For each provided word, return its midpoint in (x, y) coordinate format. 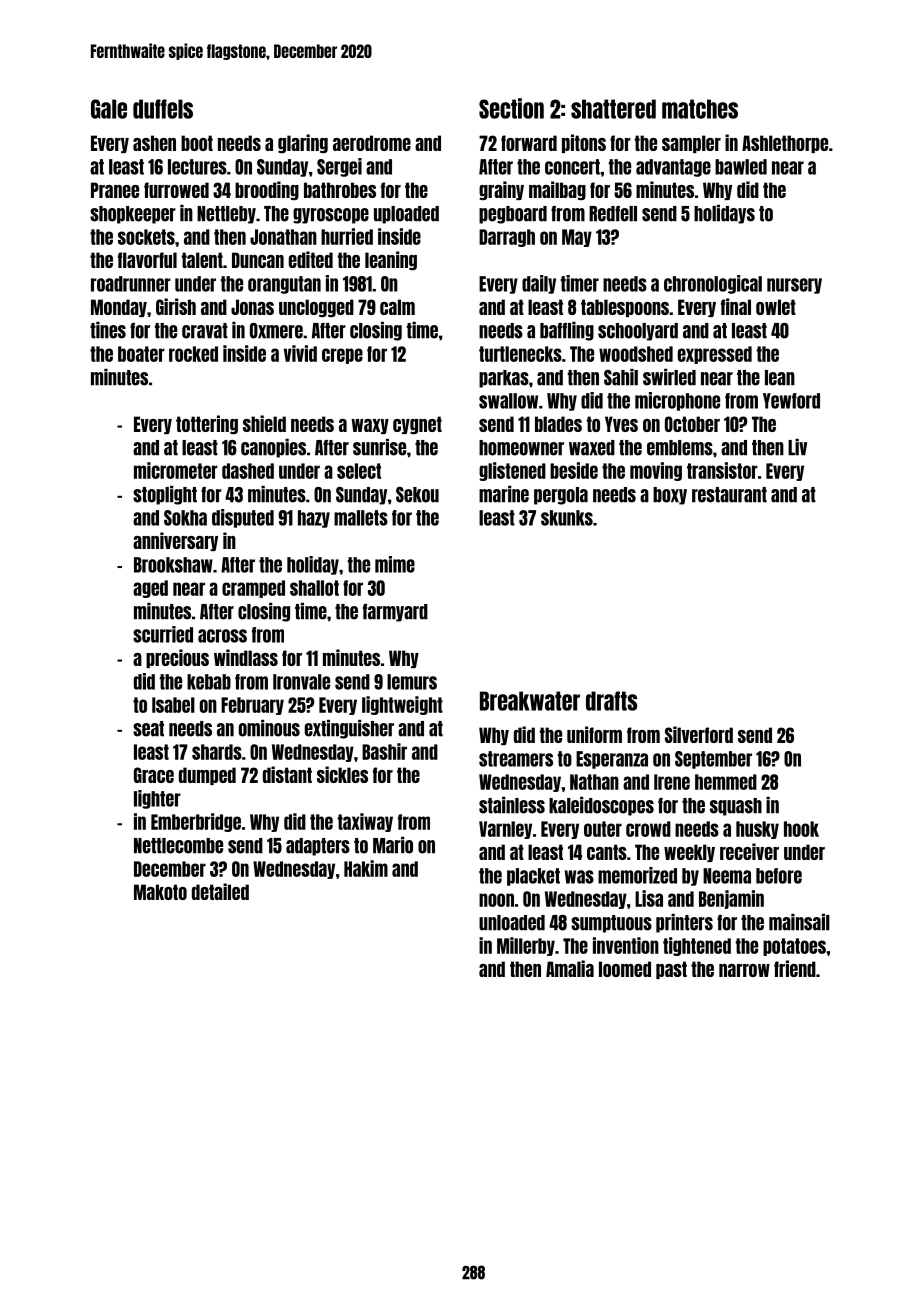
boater (141, 354)
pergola (561, 496)
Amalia (570, 968)
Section (511, 108)
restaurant (729, 495)
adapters (318, 847)
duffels (163, 109)
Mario (393, 845)
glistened (512, 471)
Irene (672, 782)
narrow (744, 970)
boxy (670, 496)
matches (700, 109)
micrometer (176, 470)
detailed (220, 891)
